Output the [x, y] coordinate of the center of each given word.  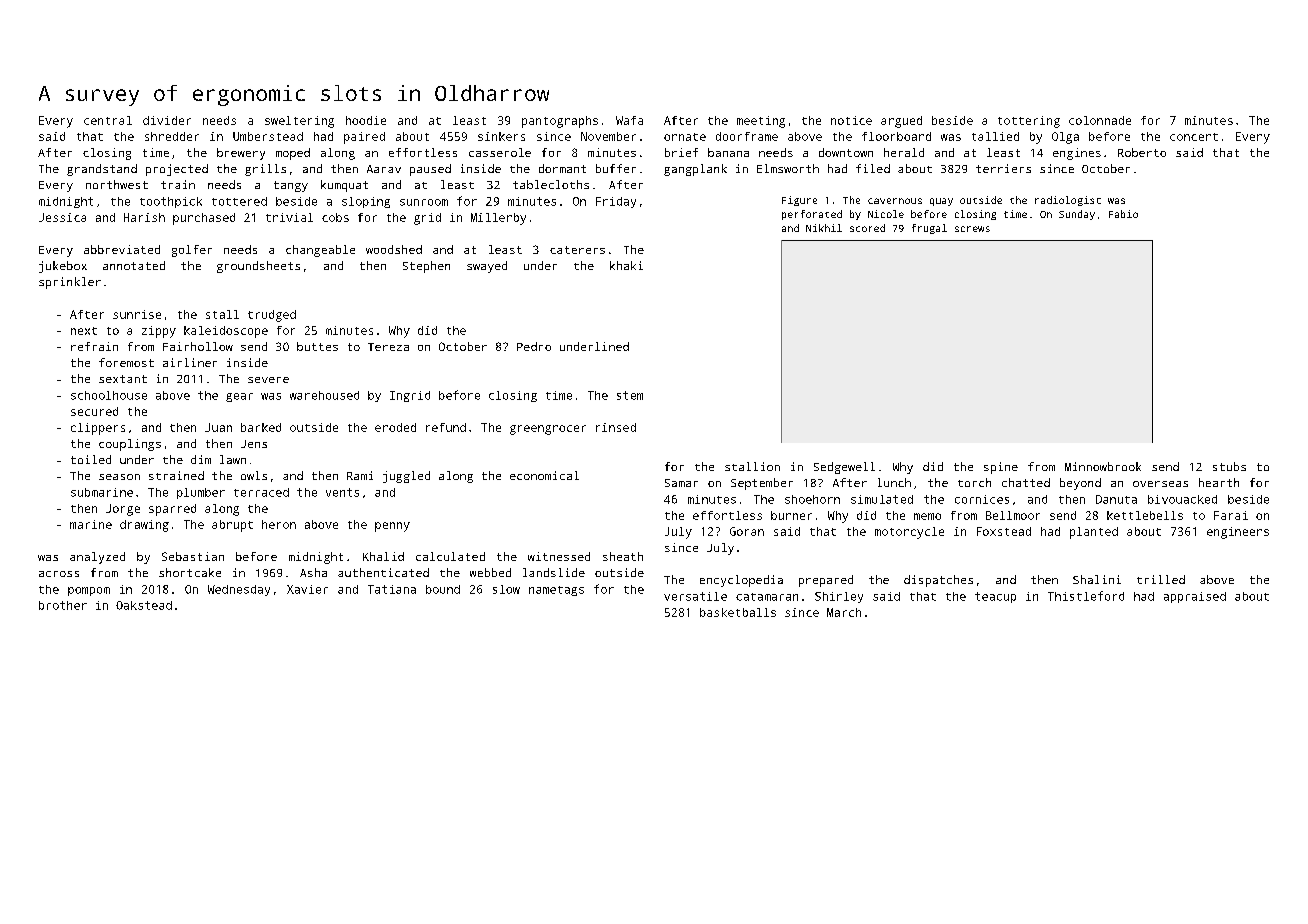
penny [392, 527]
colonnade [1100, 120]
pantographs [560, 122]
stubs [1229, 466]
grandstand [102, 170]
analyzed [97, 558]
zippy [159, 332]
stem [630, 395]
